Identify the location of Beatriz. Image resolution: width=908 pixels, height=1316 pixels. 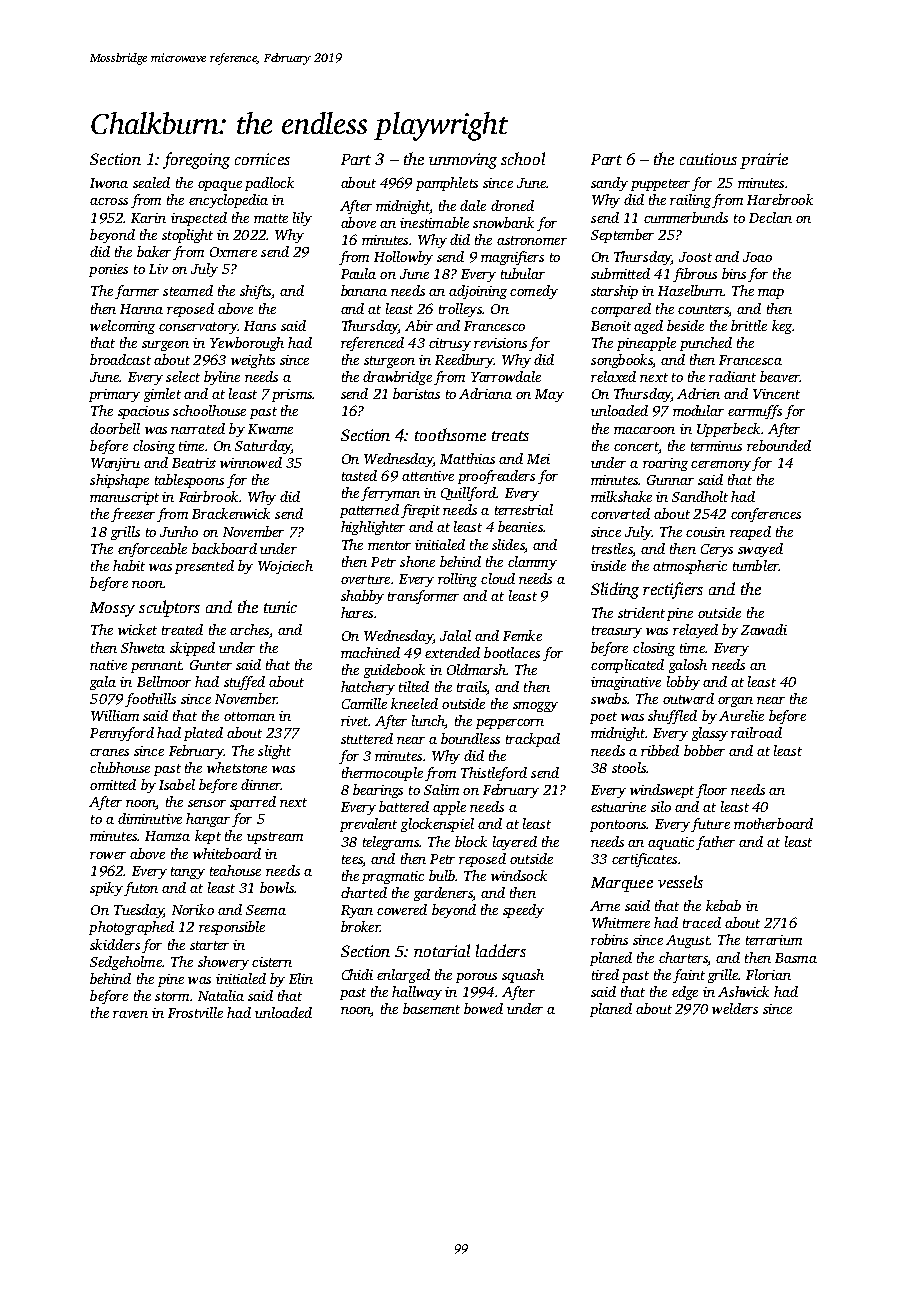
(194, 463).
